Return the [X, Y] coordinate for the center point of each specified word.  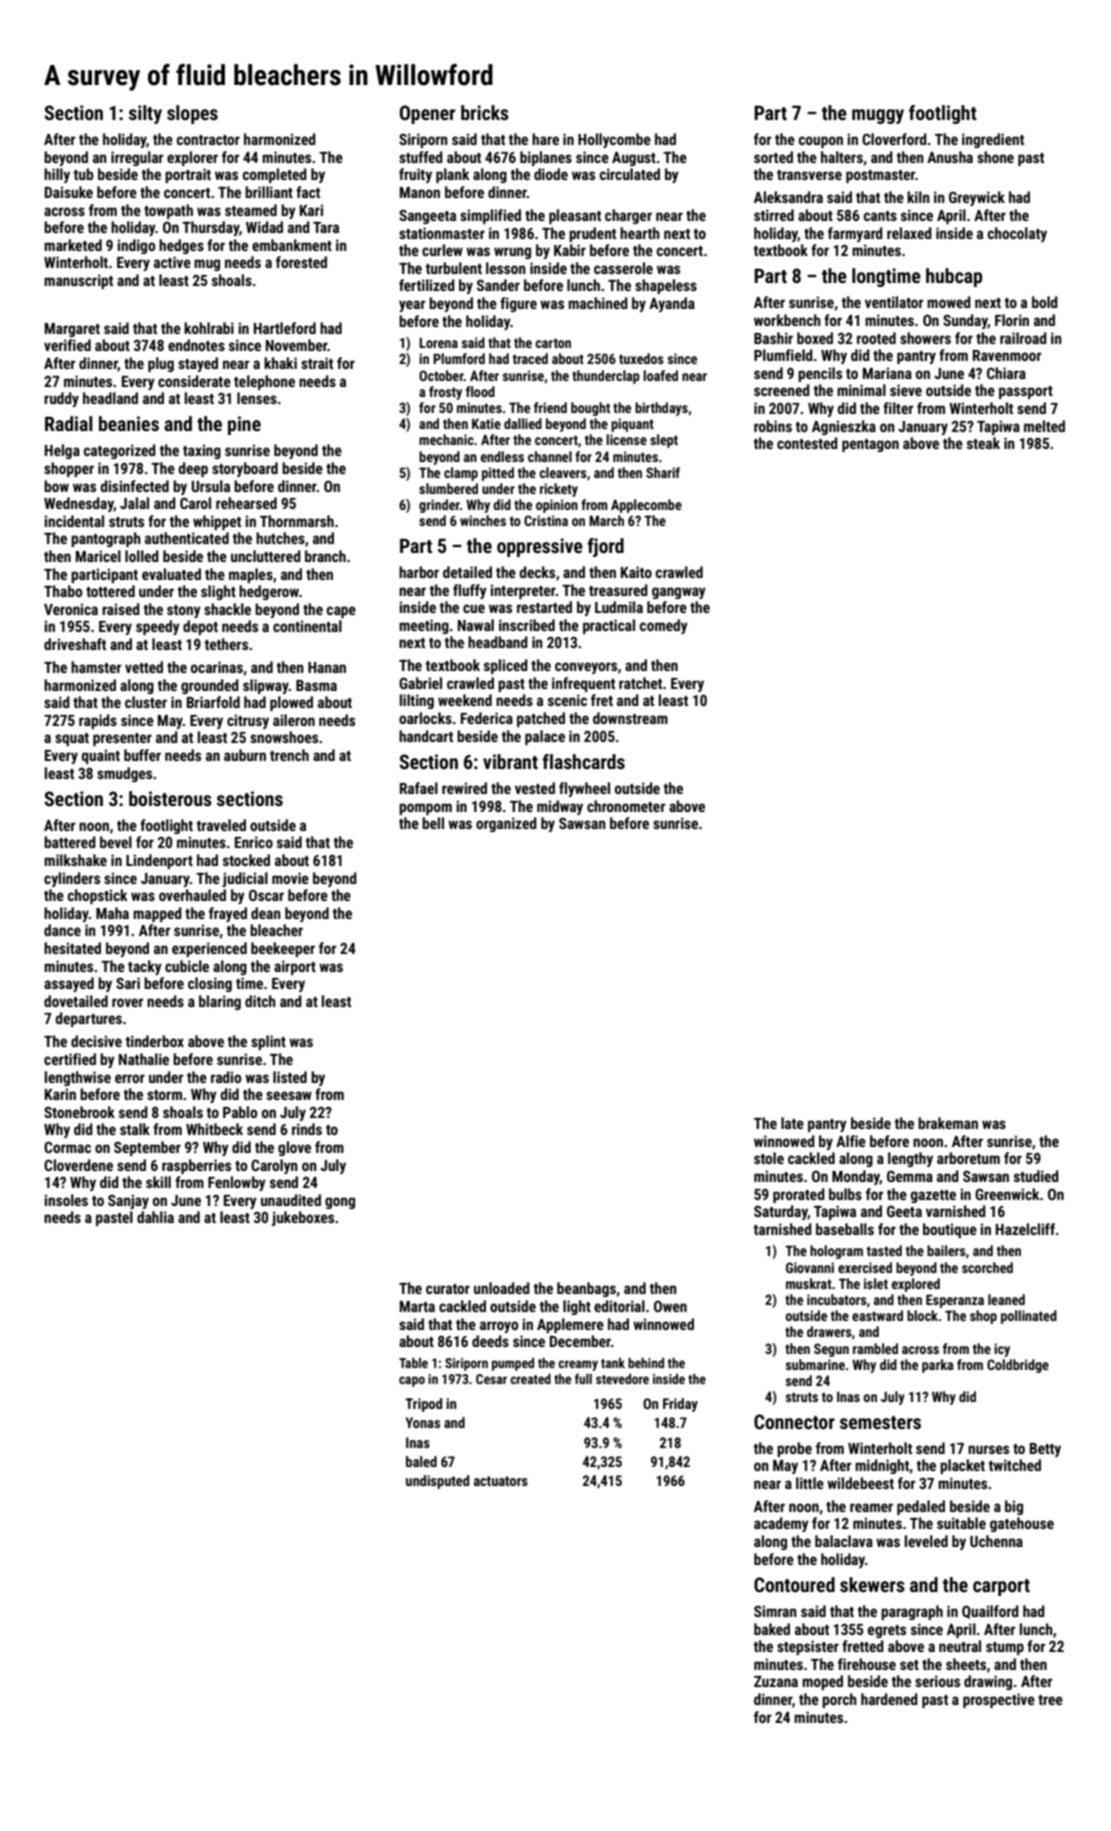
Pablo [240, 1112]
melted [1044, 426]
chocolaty [1017, 234]
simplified [490, 216]
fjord [605, 547]
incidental [74, 521]
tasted [884, 1250]
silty [145, 114]
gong [340, 1203]
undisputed [437, 1482]
